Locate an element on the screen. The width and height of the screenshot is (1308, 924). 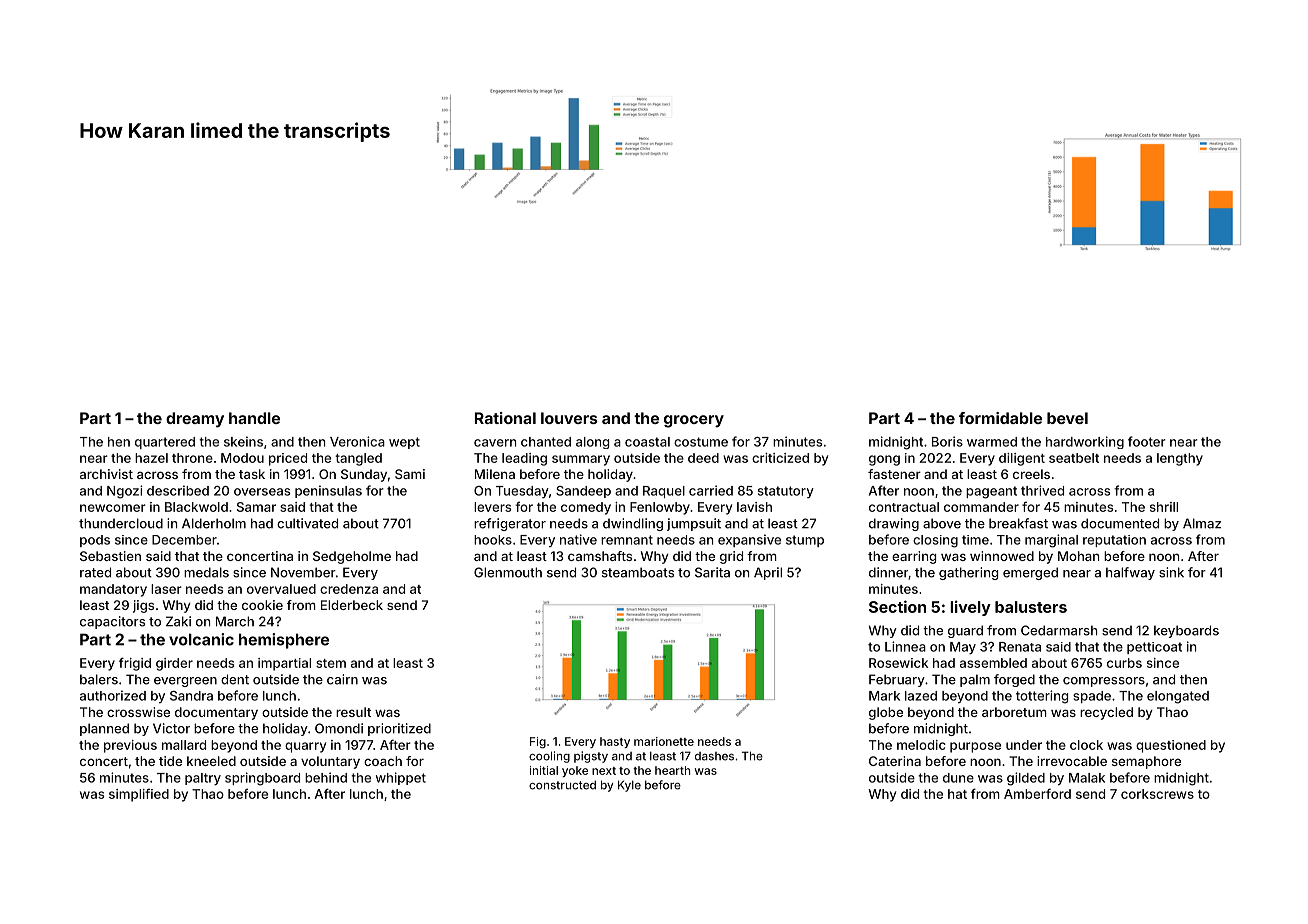
simplified is located at coordinates (139, 795).
